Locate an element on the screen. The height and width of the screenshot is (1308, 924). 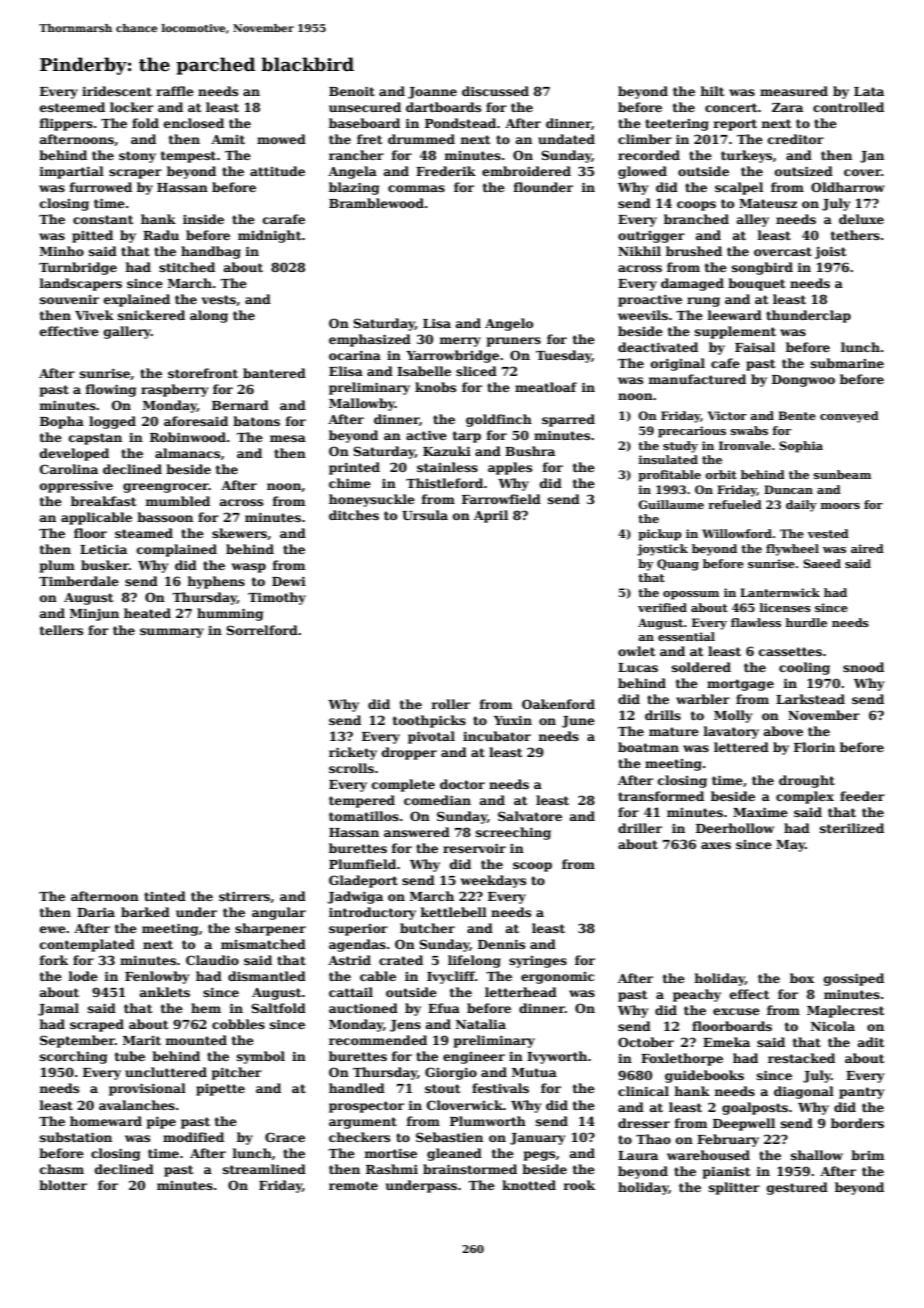
Angelo is located at coordinates (509, 324).
